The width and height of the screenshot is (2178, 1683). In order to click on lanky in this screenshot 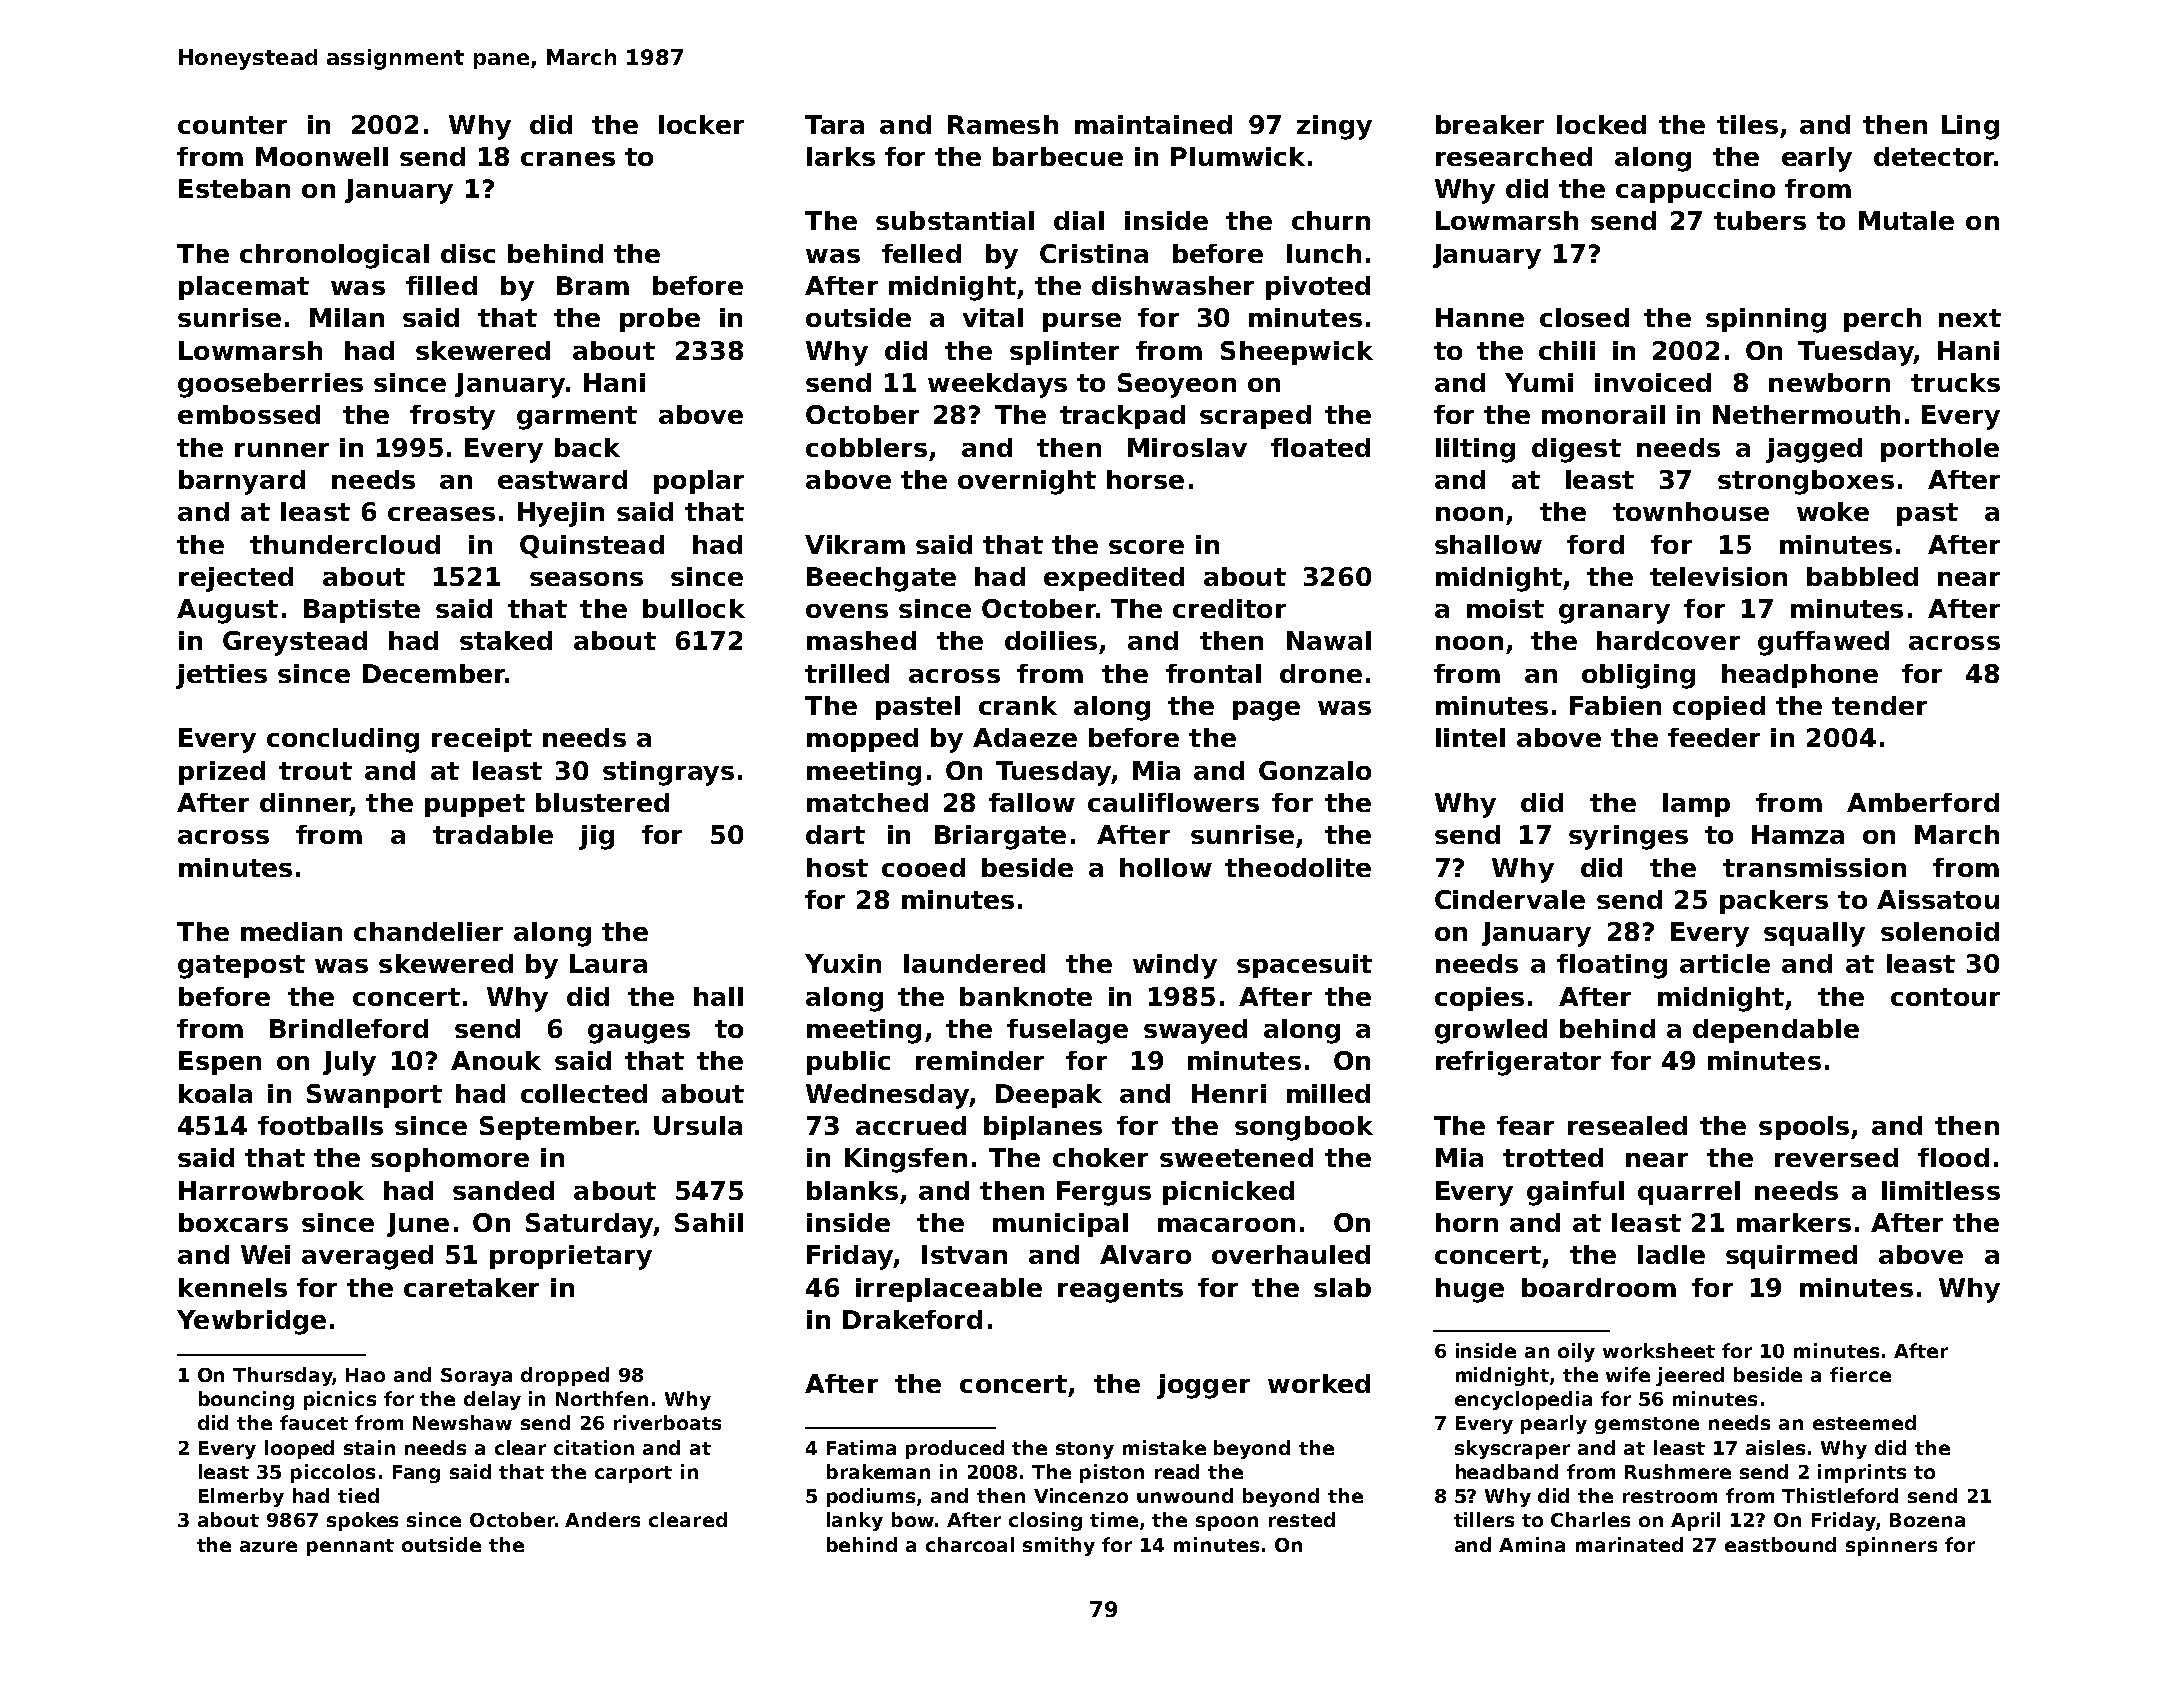, I will do `click(855, 1521)`.
